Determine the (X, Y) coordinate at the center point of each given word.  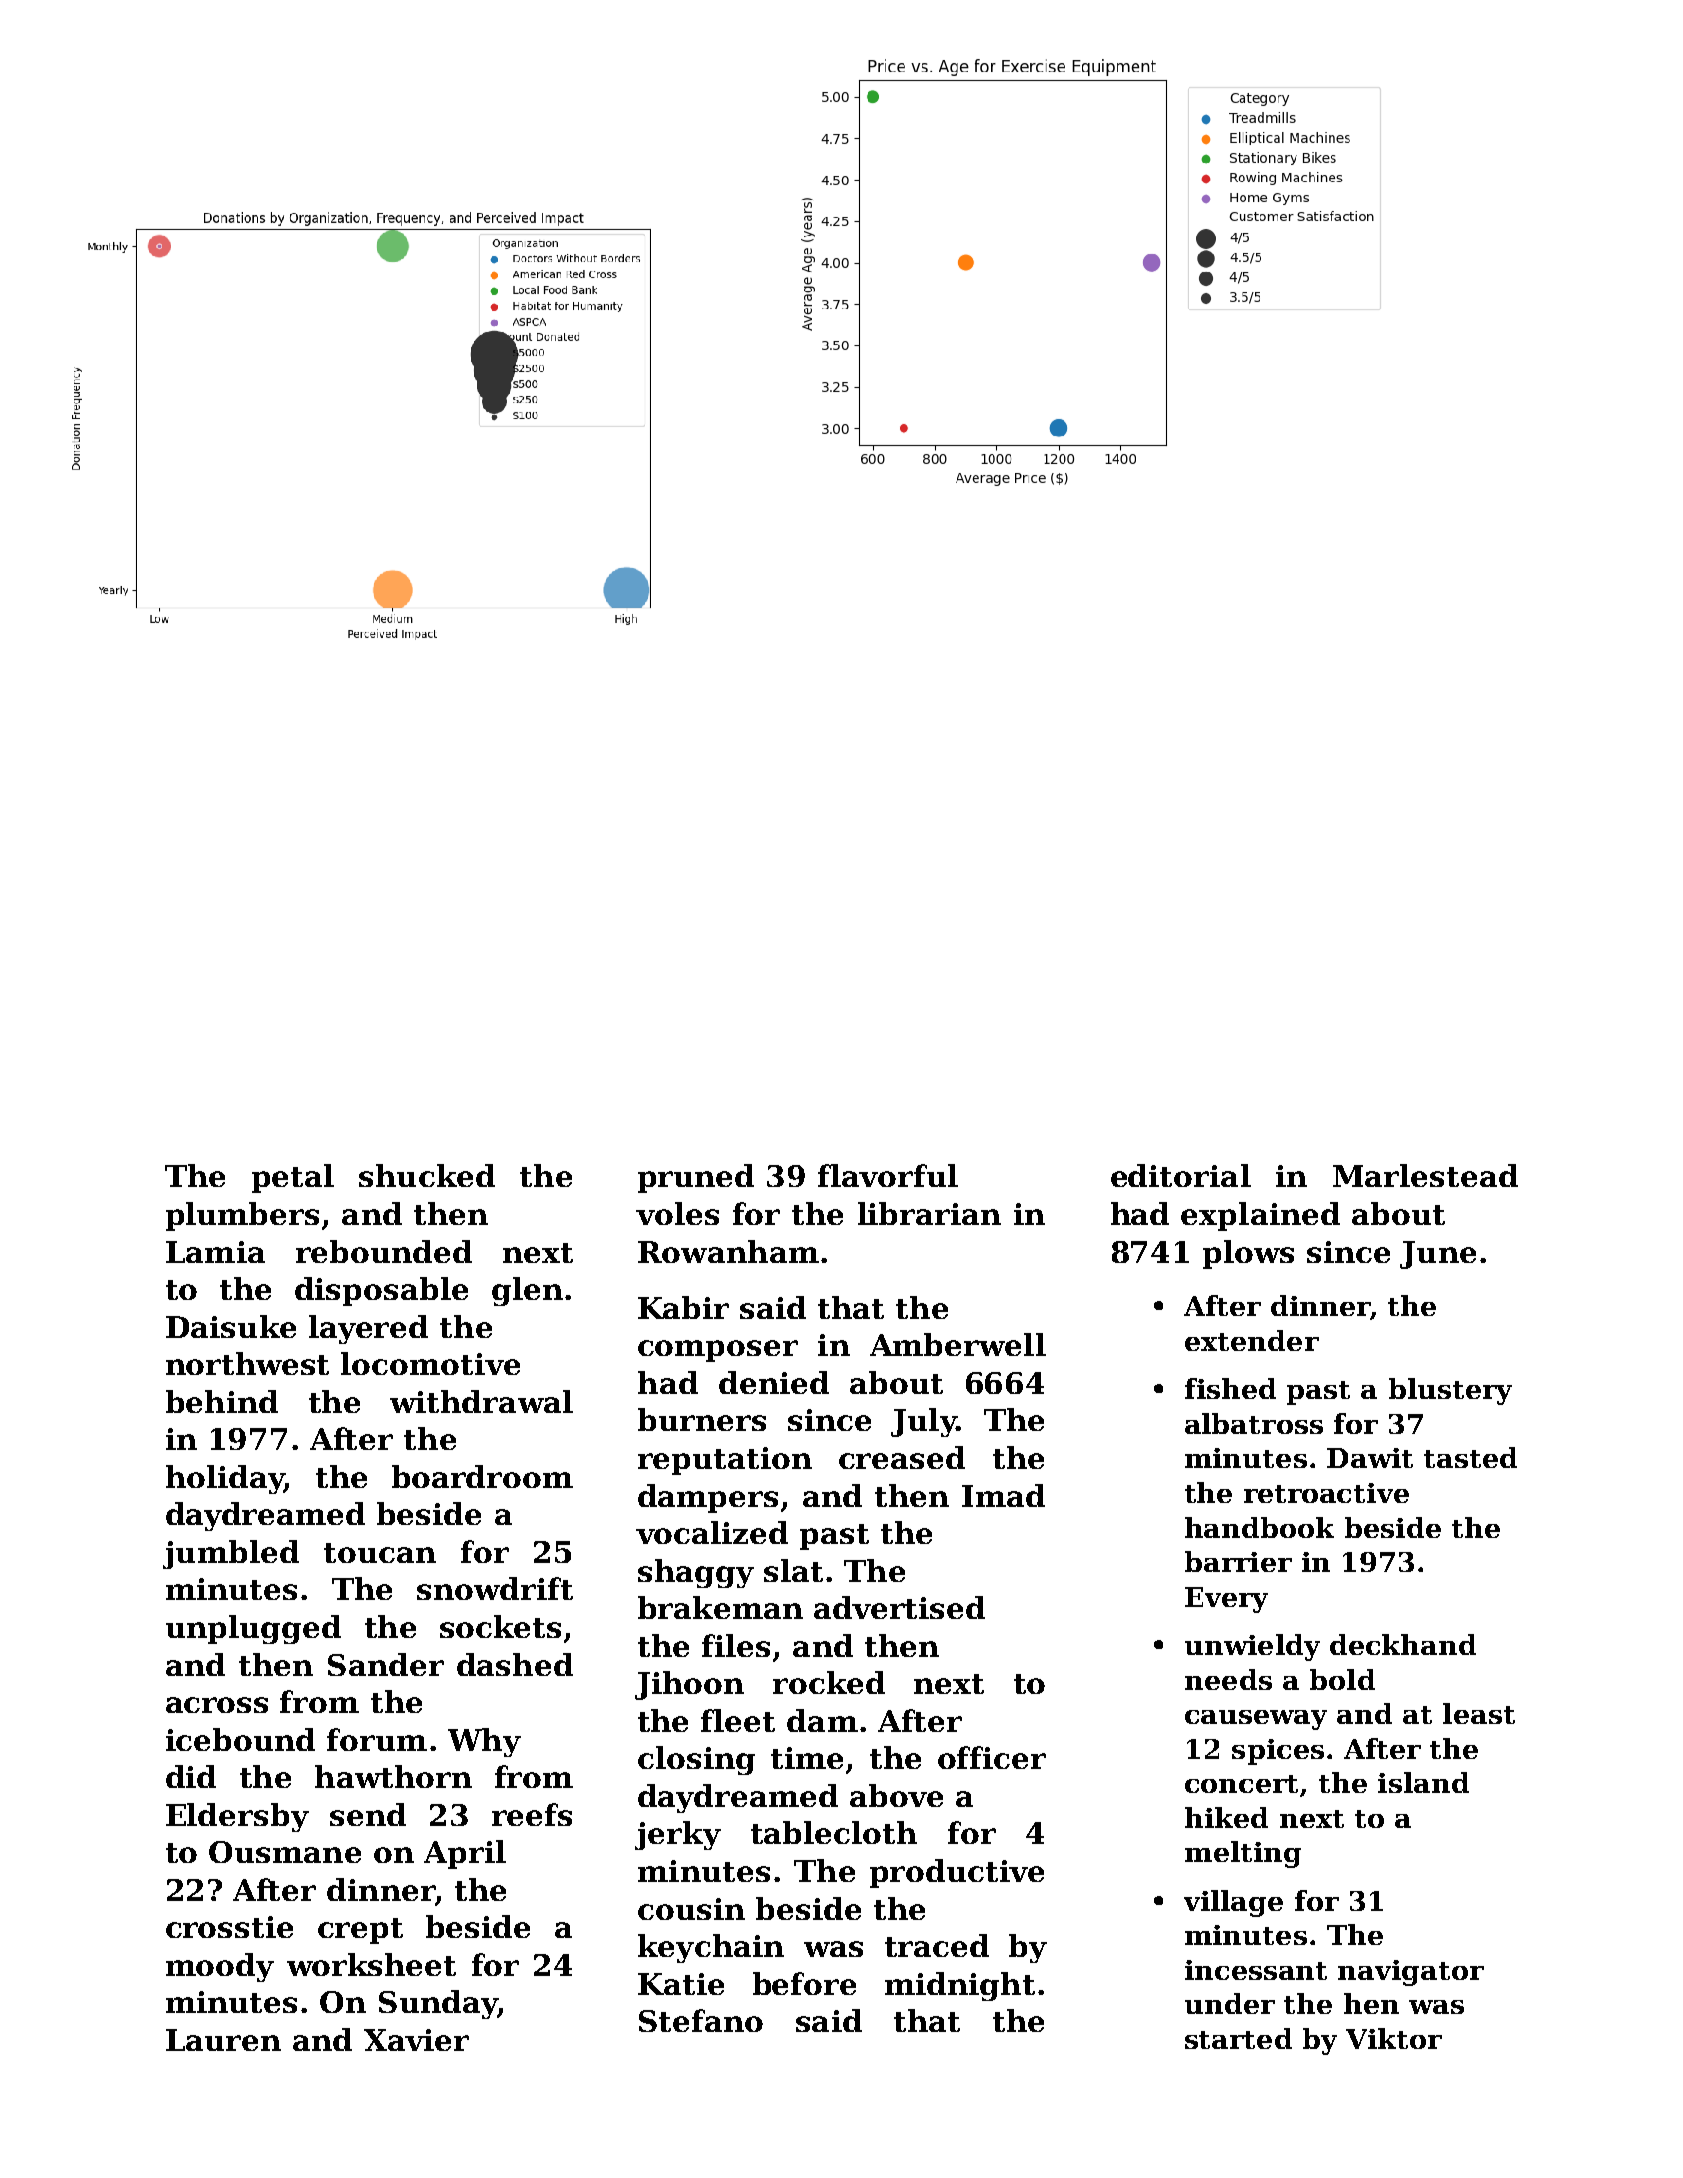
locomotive (430, 1363)
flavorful (888, 1175)
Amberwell (958, 1344)
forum (377, 1739)
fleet (738, 1720)
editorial (1181, 1175)
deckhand (1403, 1644)
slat (793, 1570)
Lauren (223, 2040)
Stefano (701, 2020)
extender (1252, 1340)
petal (293, 1178)
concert (1241, 1784)
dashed (515, 1664)
